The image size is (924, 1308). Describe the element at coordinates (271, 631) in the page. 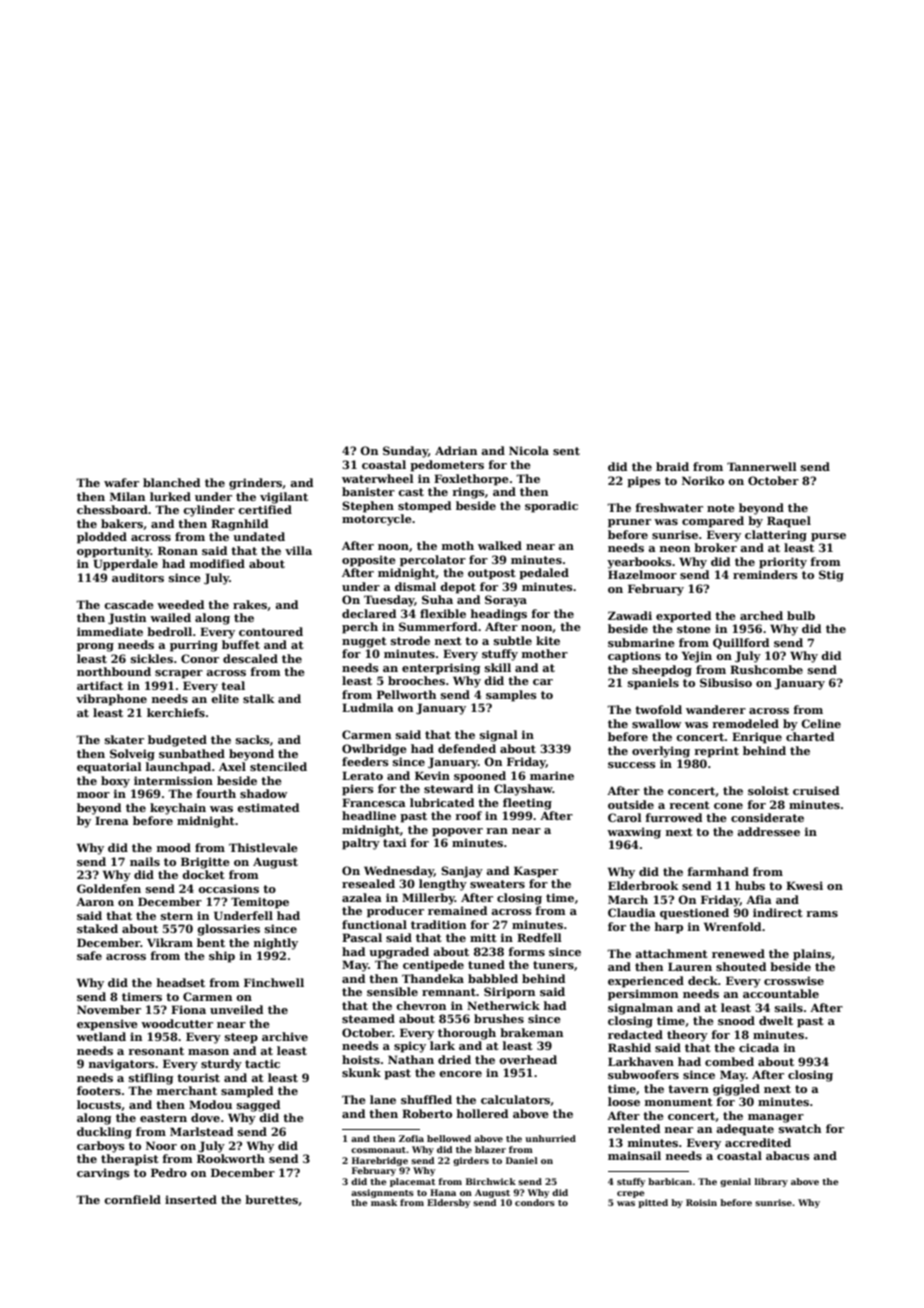

I see `contoured` at that location.
